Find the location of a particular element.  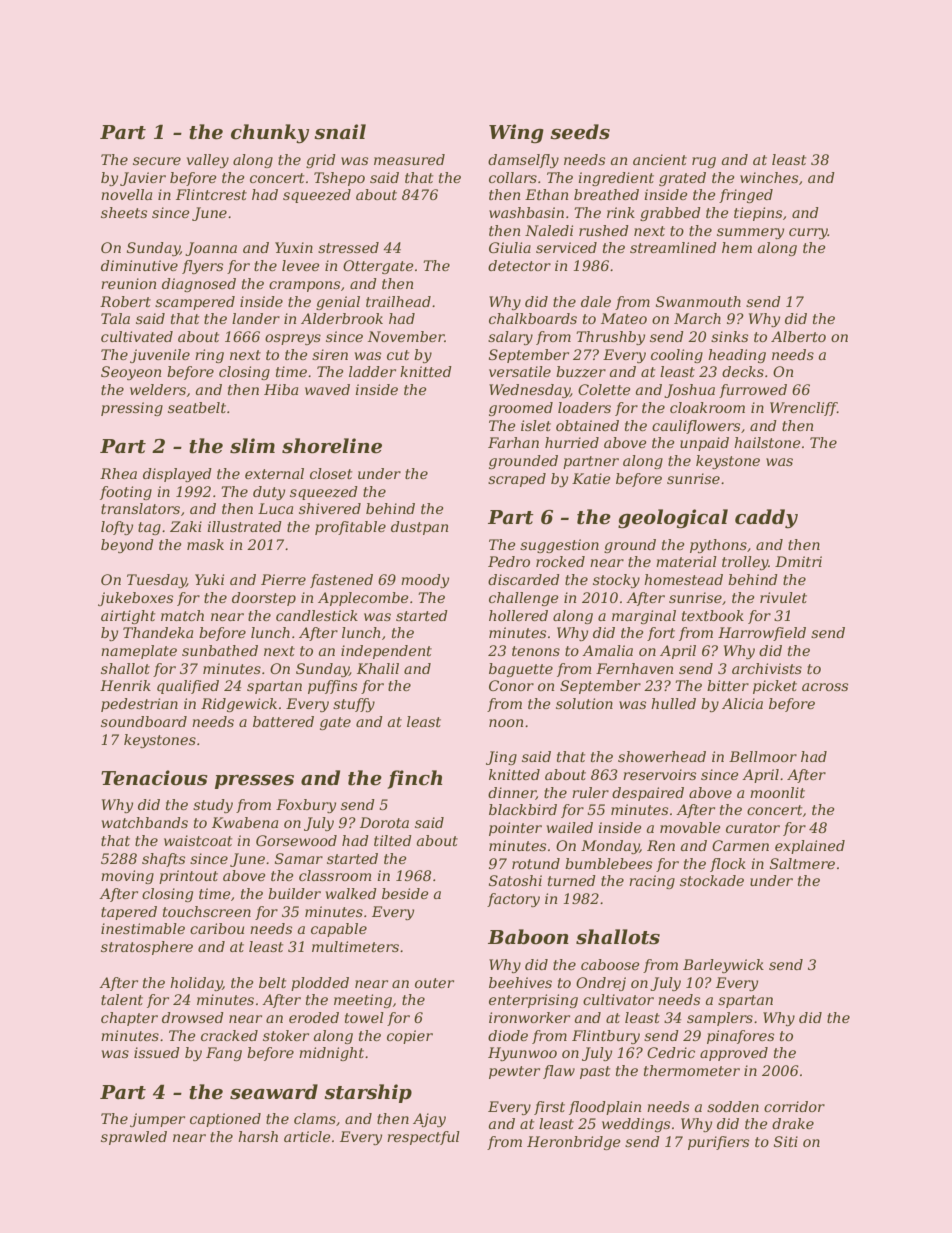

blackbird is located at coordinates (523, 809).
